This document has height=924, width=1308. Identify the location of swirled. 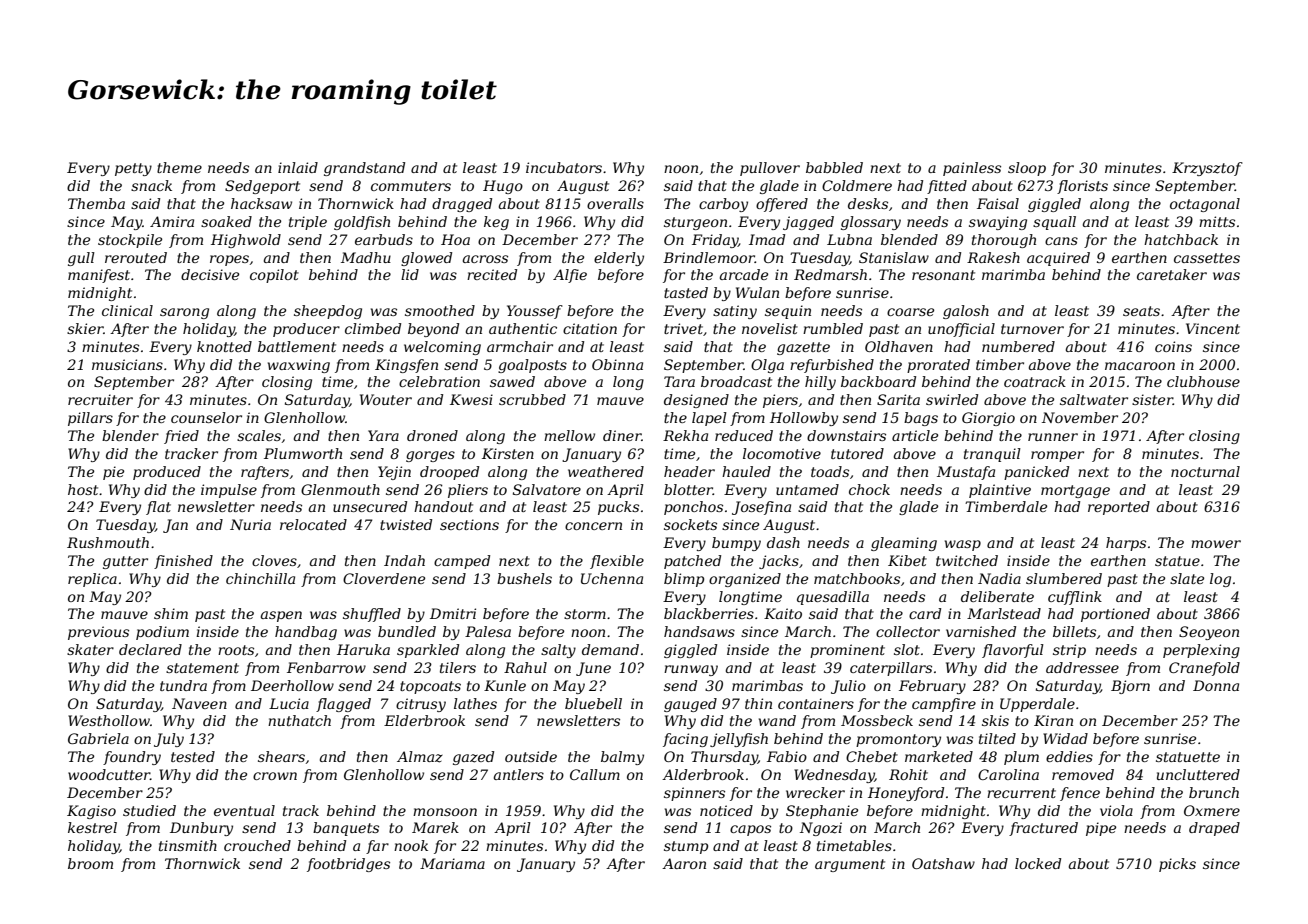
(952, 399).
